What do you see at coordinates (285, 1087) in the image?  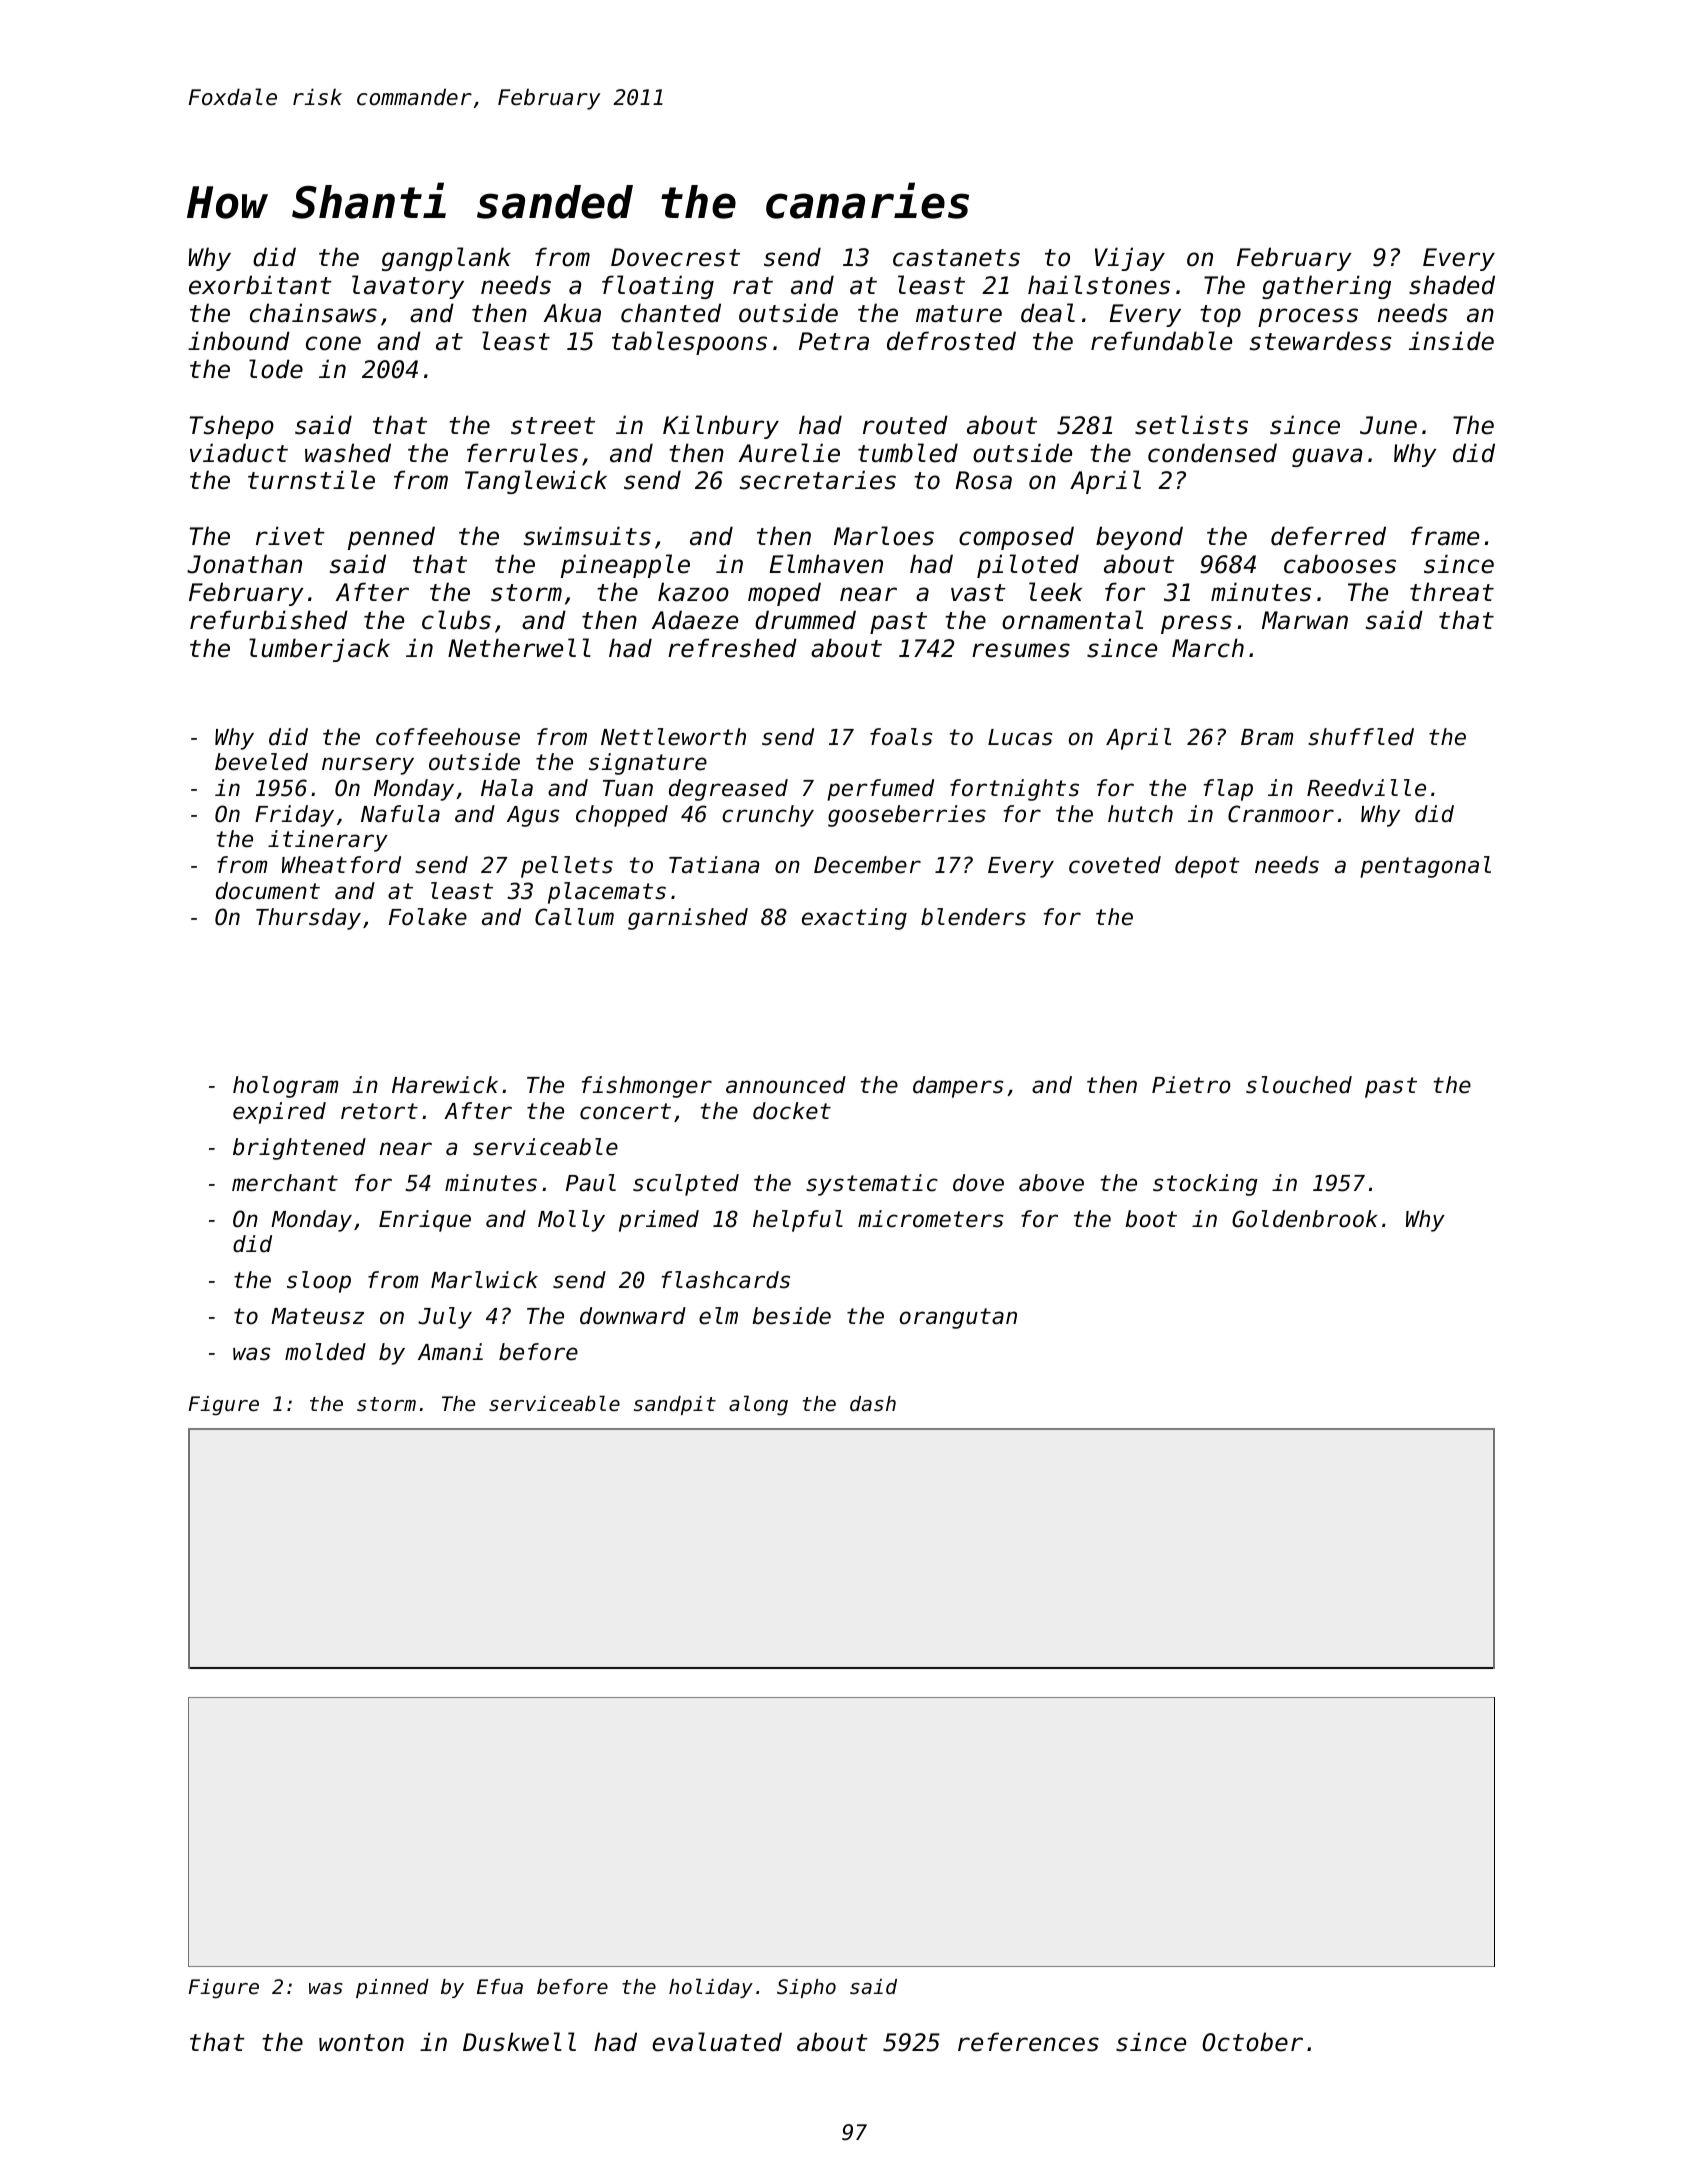 I see `hologram` at bounding box center [285, 1087].
